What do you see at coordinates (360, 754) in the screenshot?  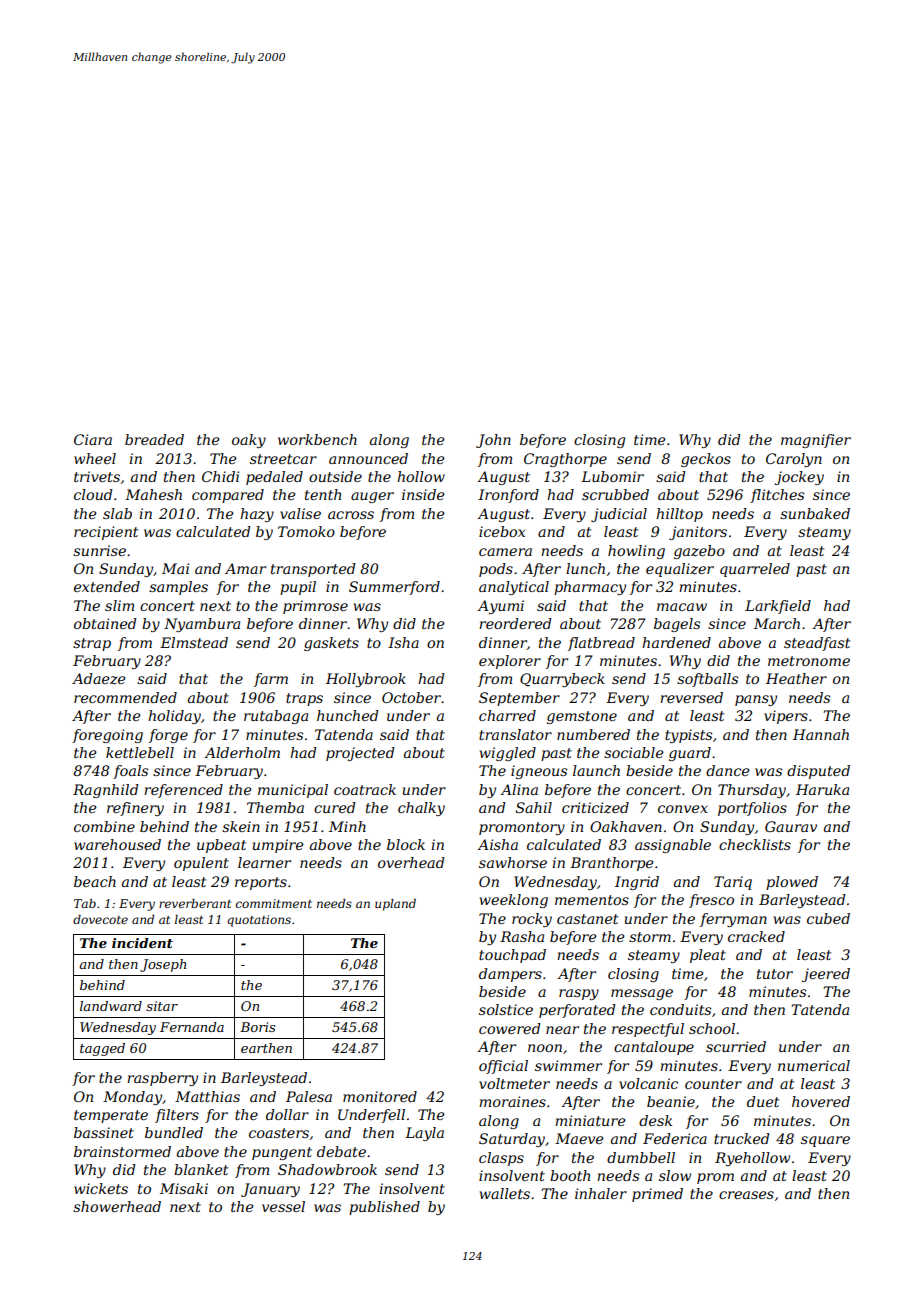 I see `projected` at bounding box center [360, 754].
